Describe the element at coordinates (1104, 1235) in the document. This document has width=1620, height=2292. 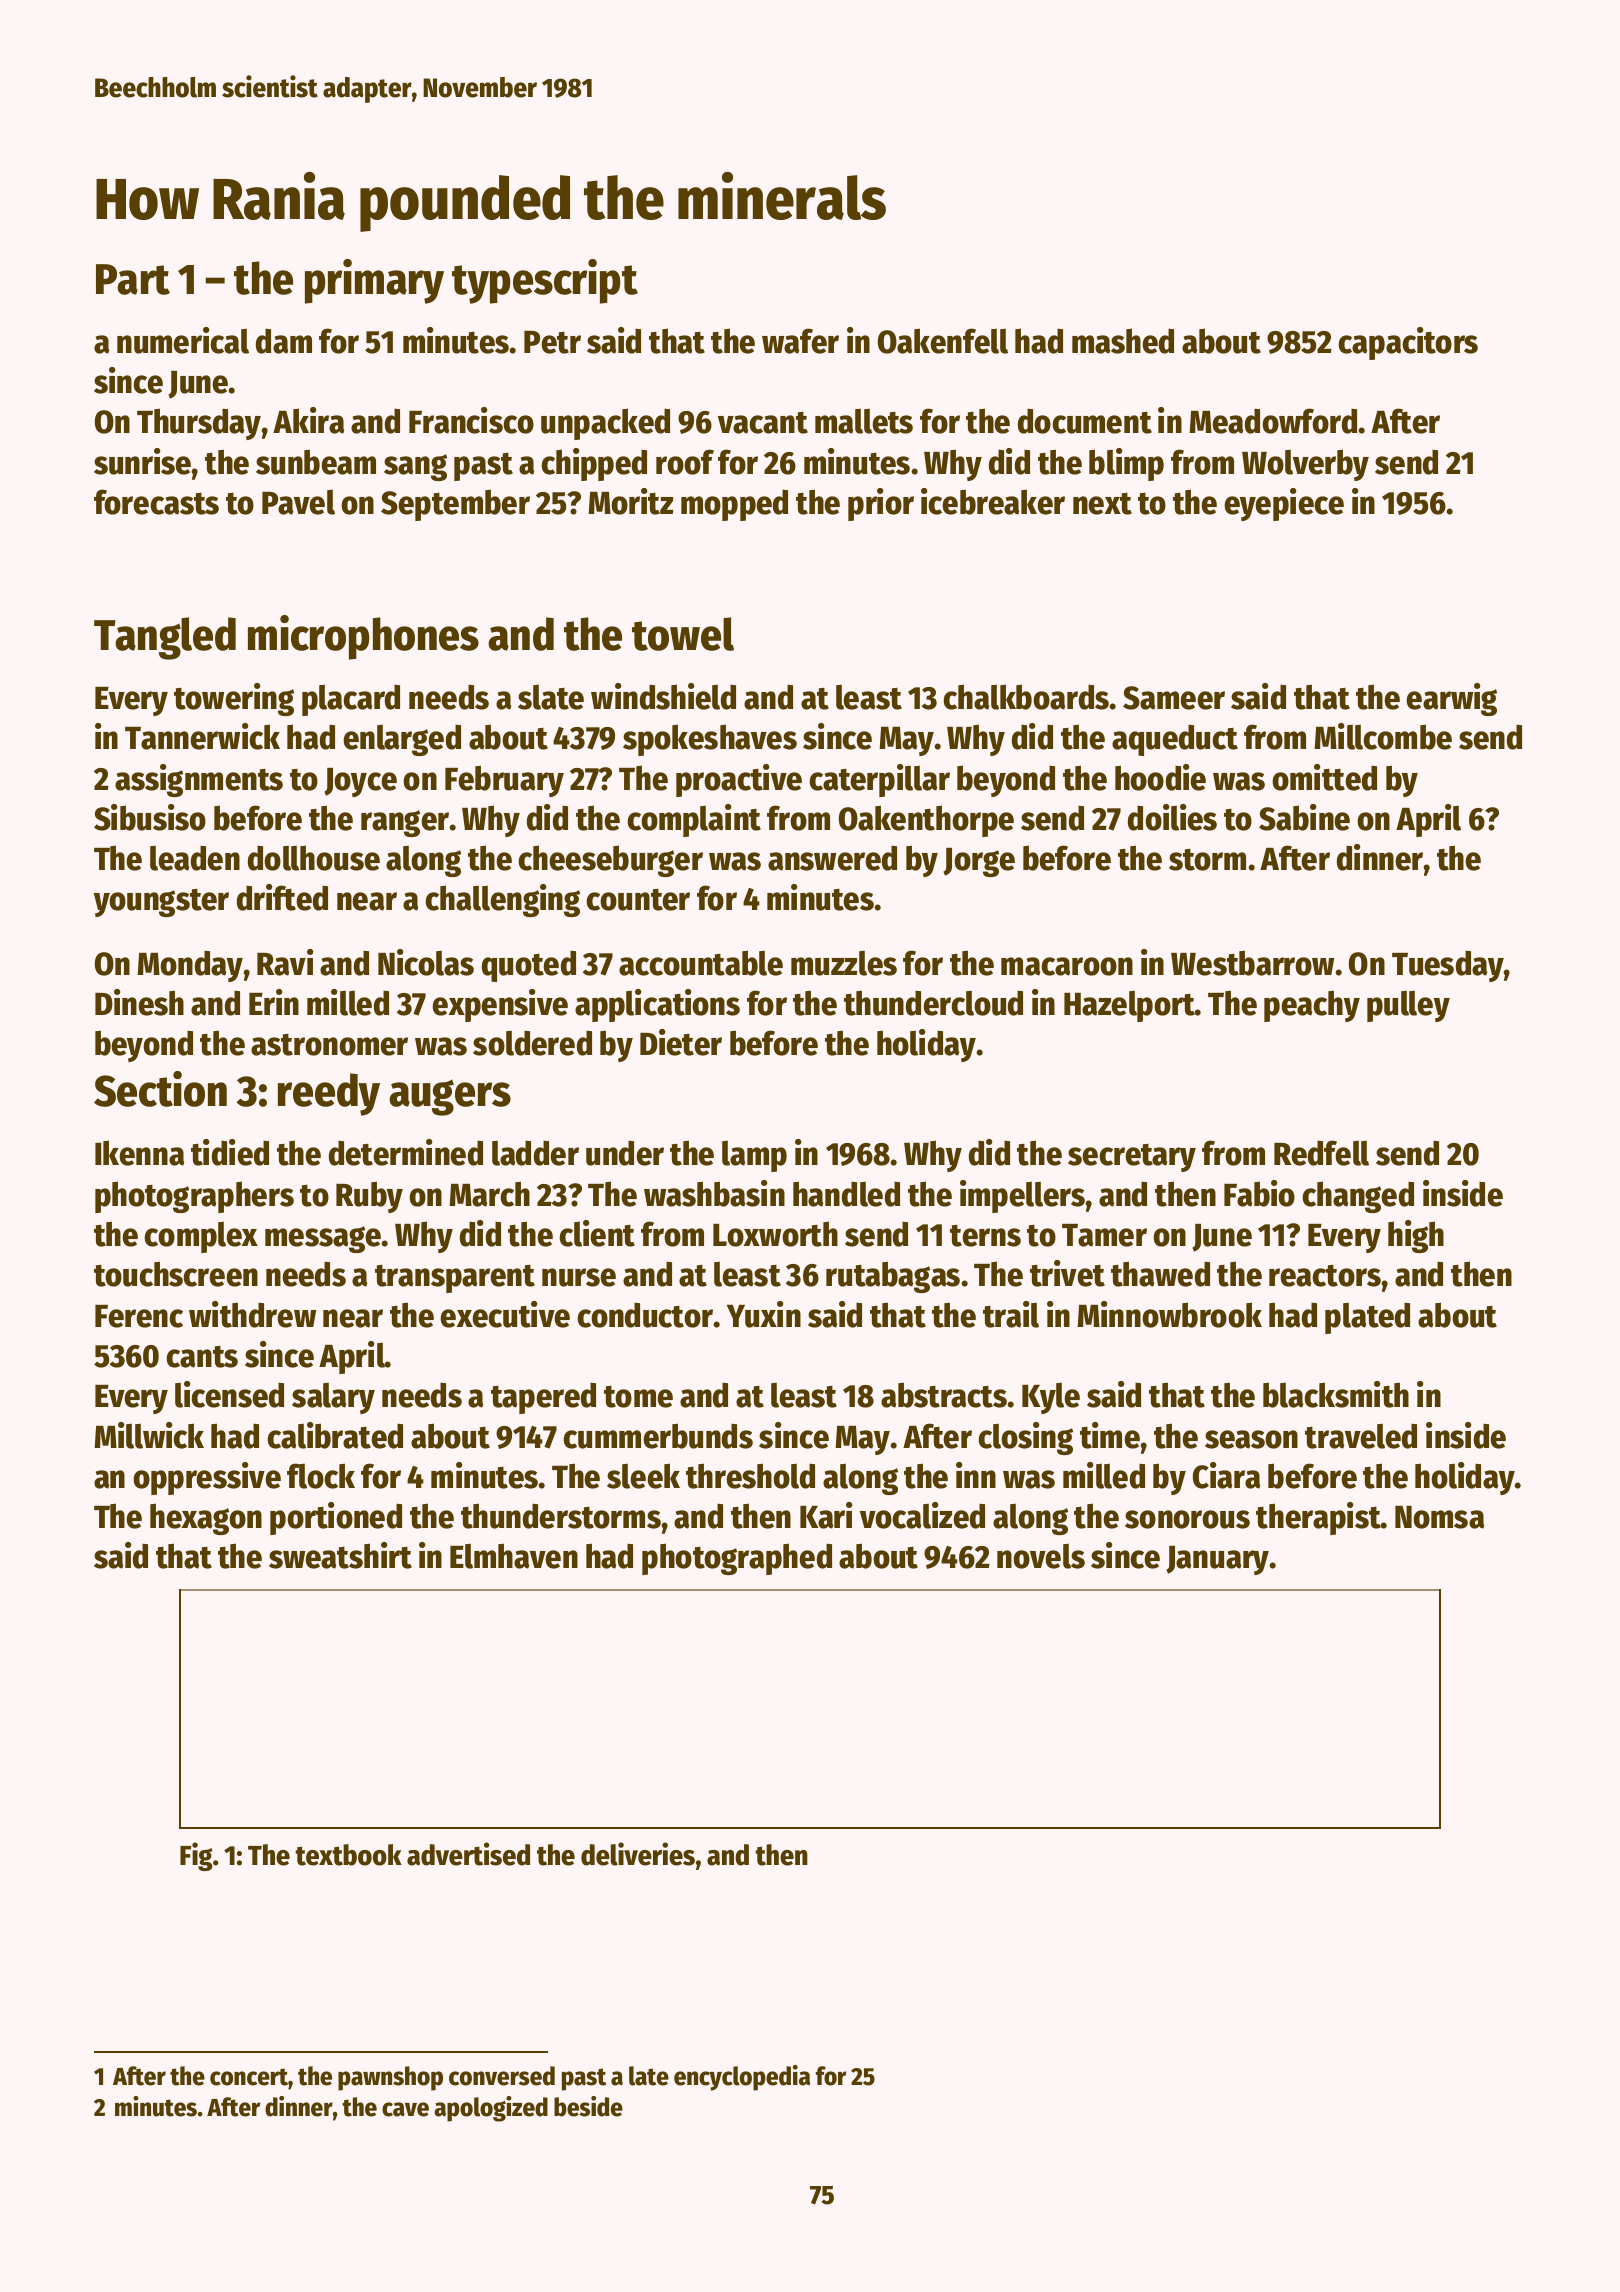
I see `Tamer` at that location.
